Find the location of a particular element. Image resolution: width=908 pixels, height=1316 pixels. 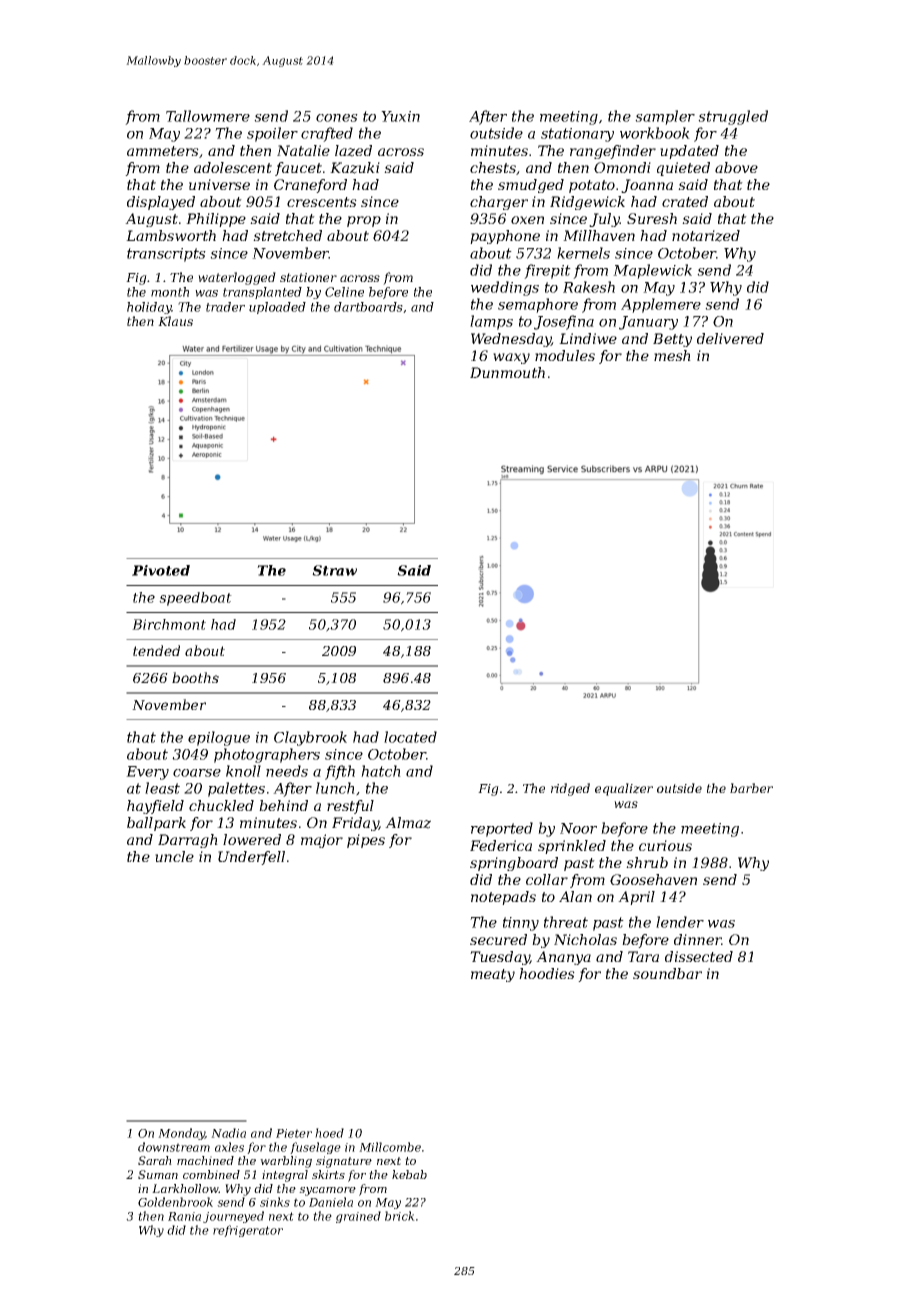

Yuxin is located at coordinates (400, 116).
